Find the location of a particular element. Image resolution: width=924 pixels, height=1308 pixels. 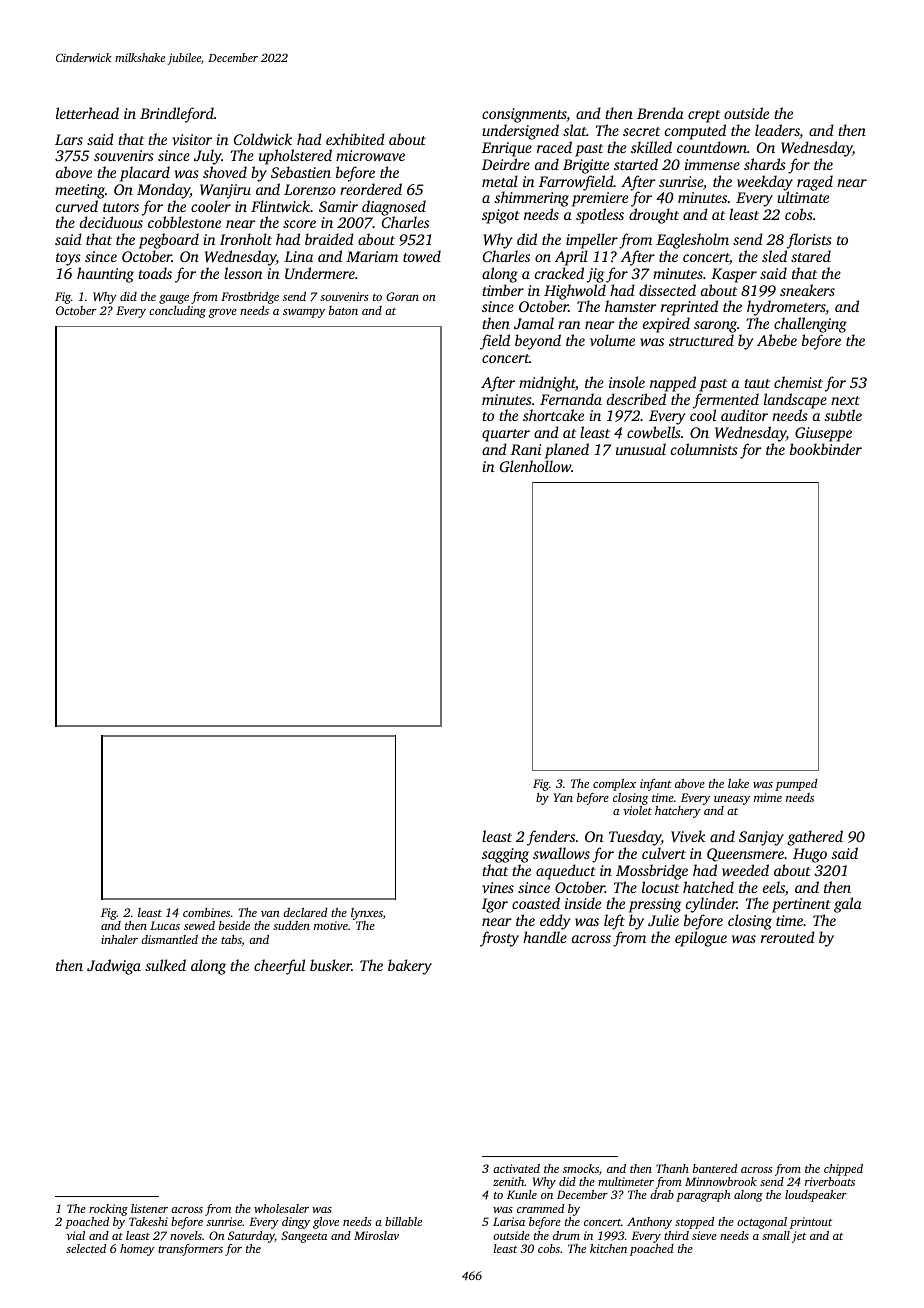

haunting is located at coordinates (105, 275).
